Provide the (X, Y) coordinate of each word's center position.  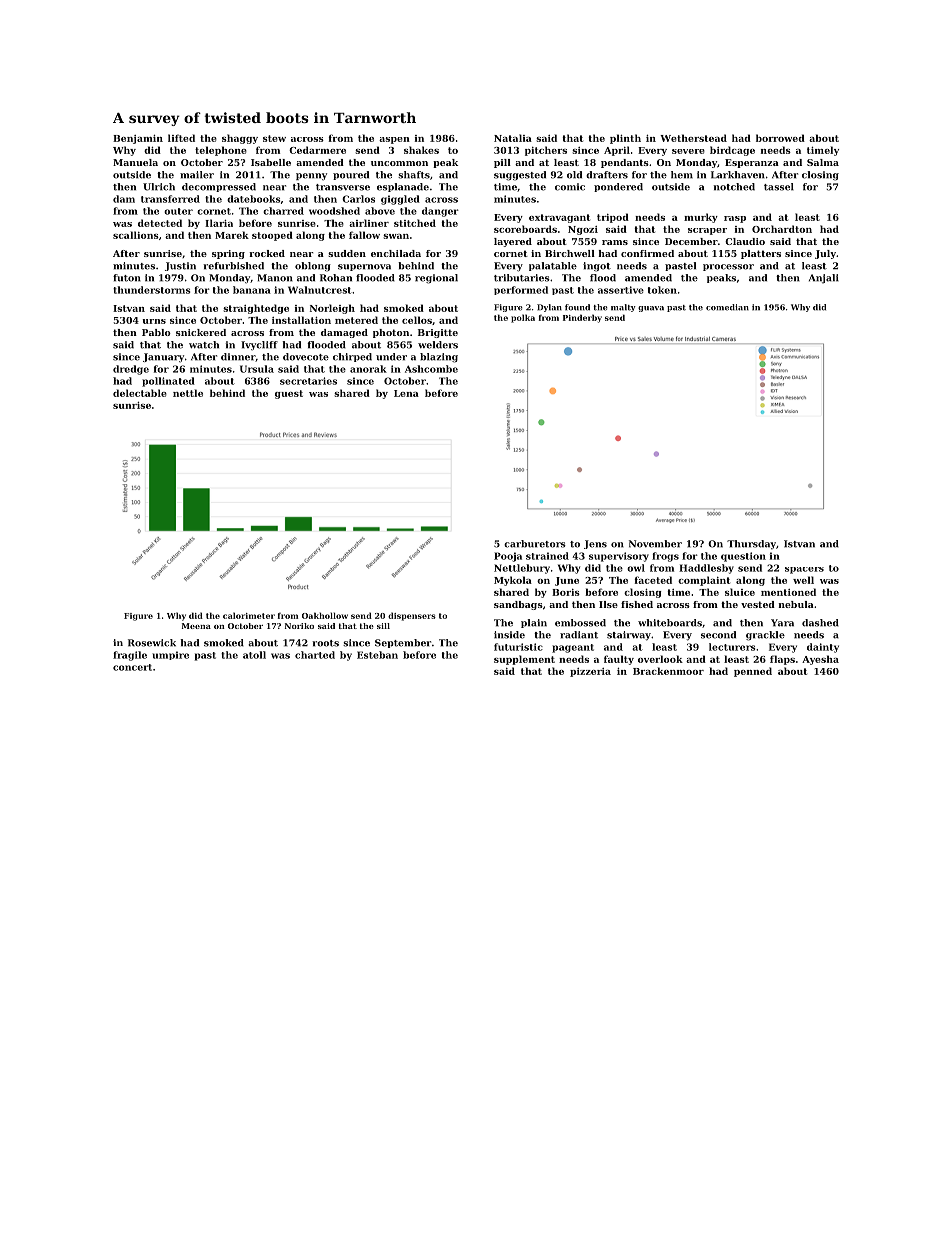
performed (521, 290)
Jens (595, 544)
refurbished (233, 266)
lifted (181, 138)
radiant (579, 635)
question (743, 557)
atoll (254, 655)
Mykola (513, 581)
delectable (140, 393)
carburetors (535, 544)
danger (440, 212)
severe (688, 151)
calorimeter (249, 615)
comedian (727, 307)
